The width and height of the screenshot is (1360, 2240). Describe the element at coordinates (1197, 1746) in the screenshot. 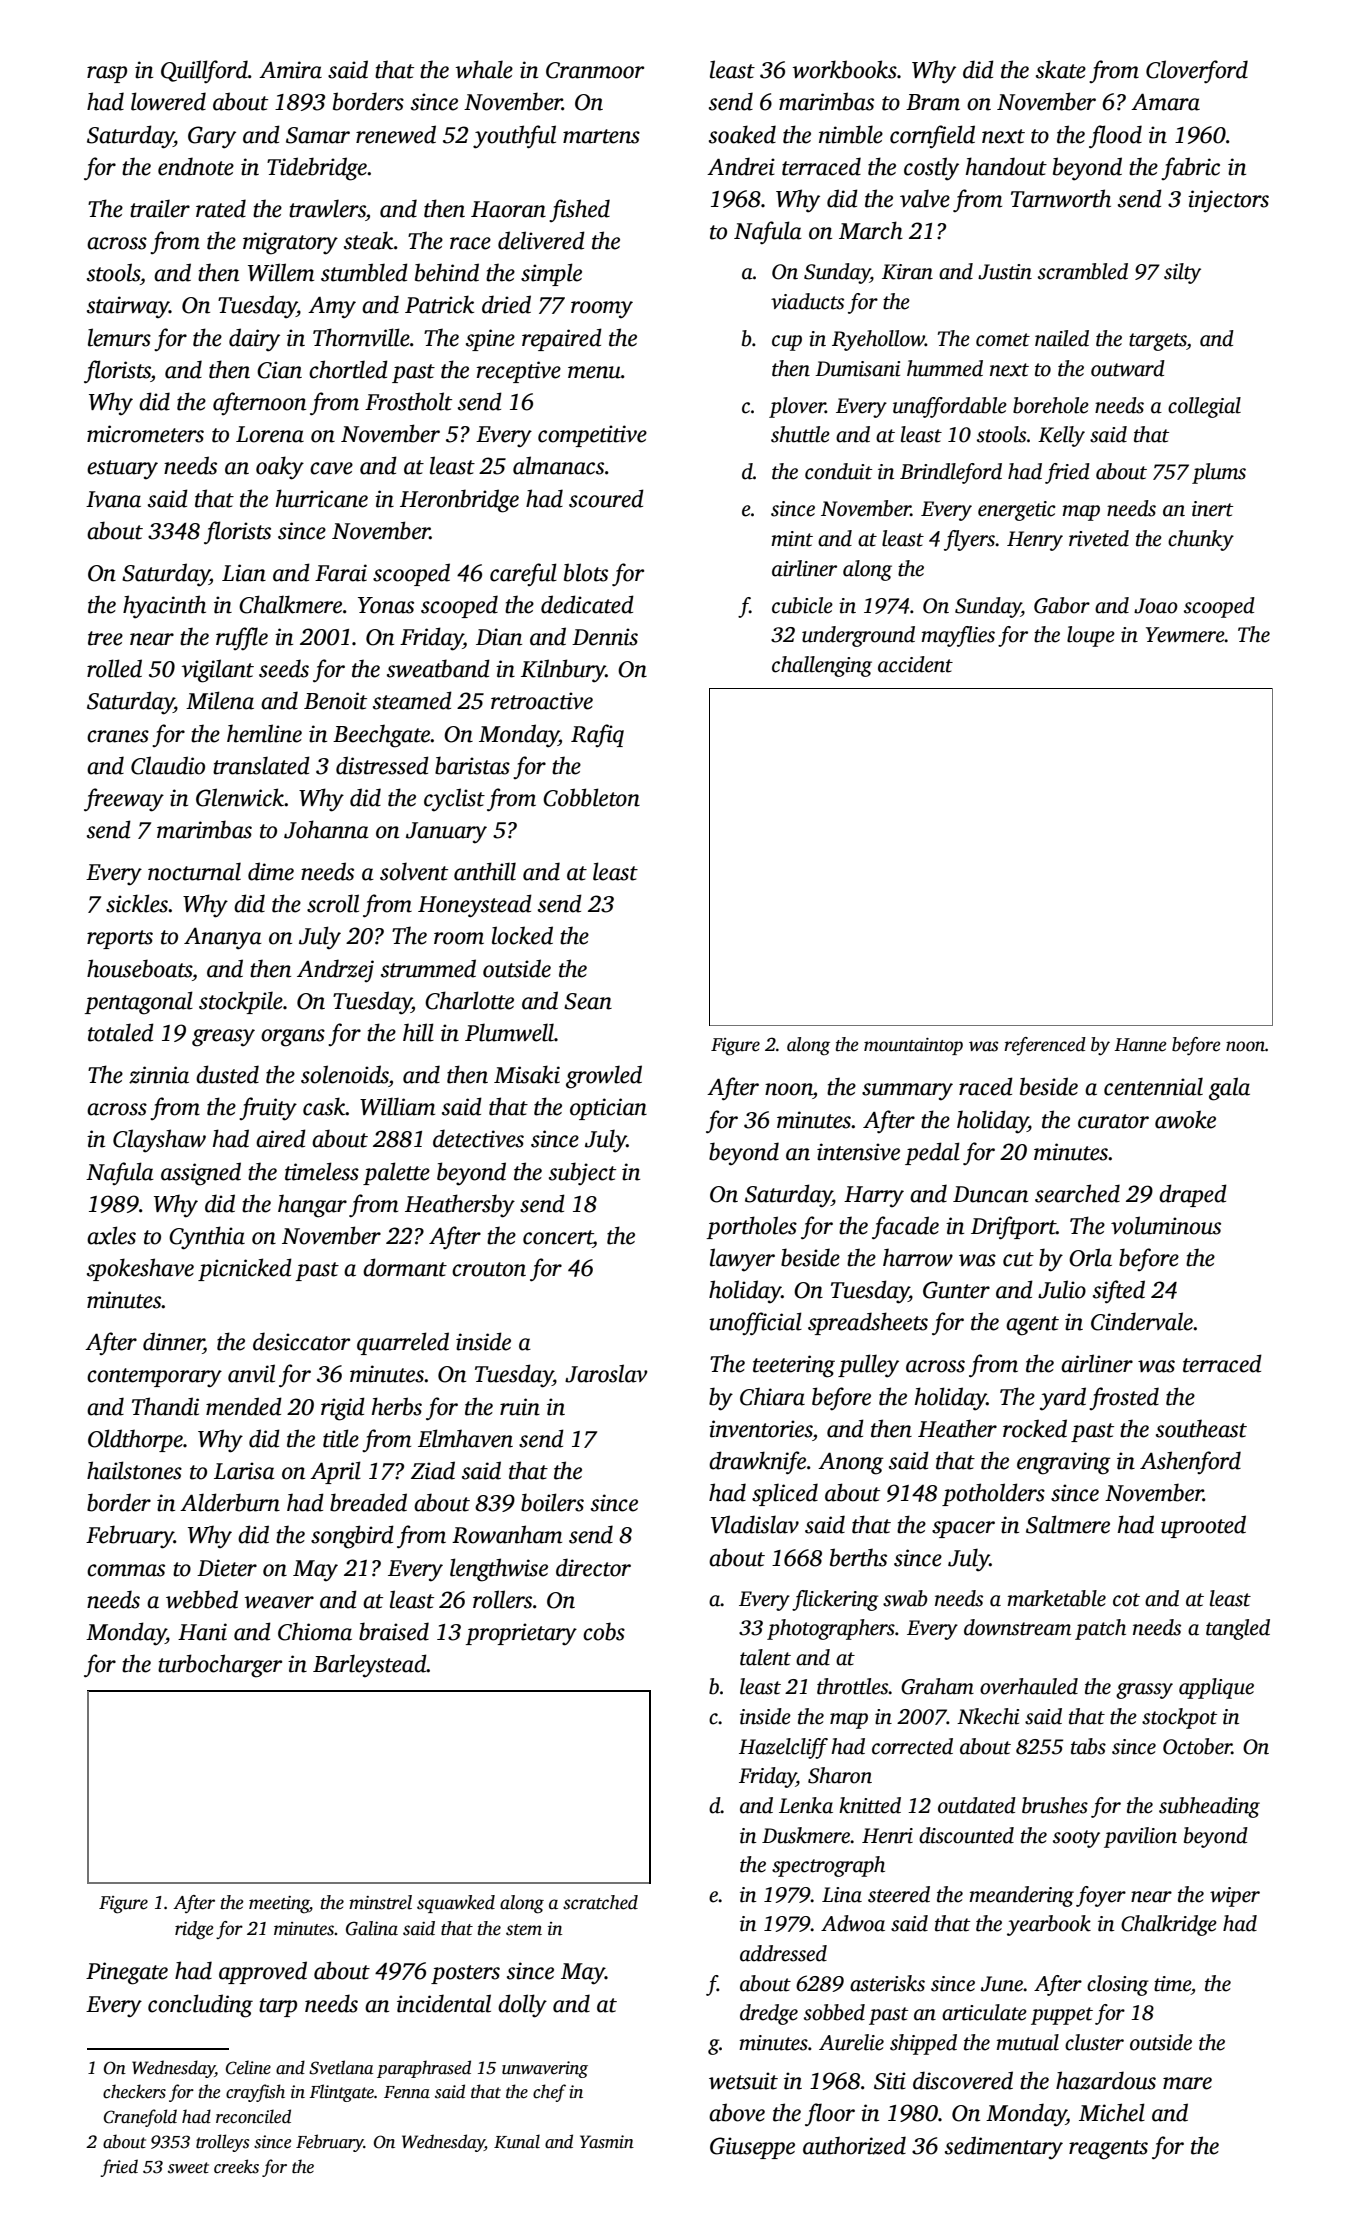

I see `October` at that location.
